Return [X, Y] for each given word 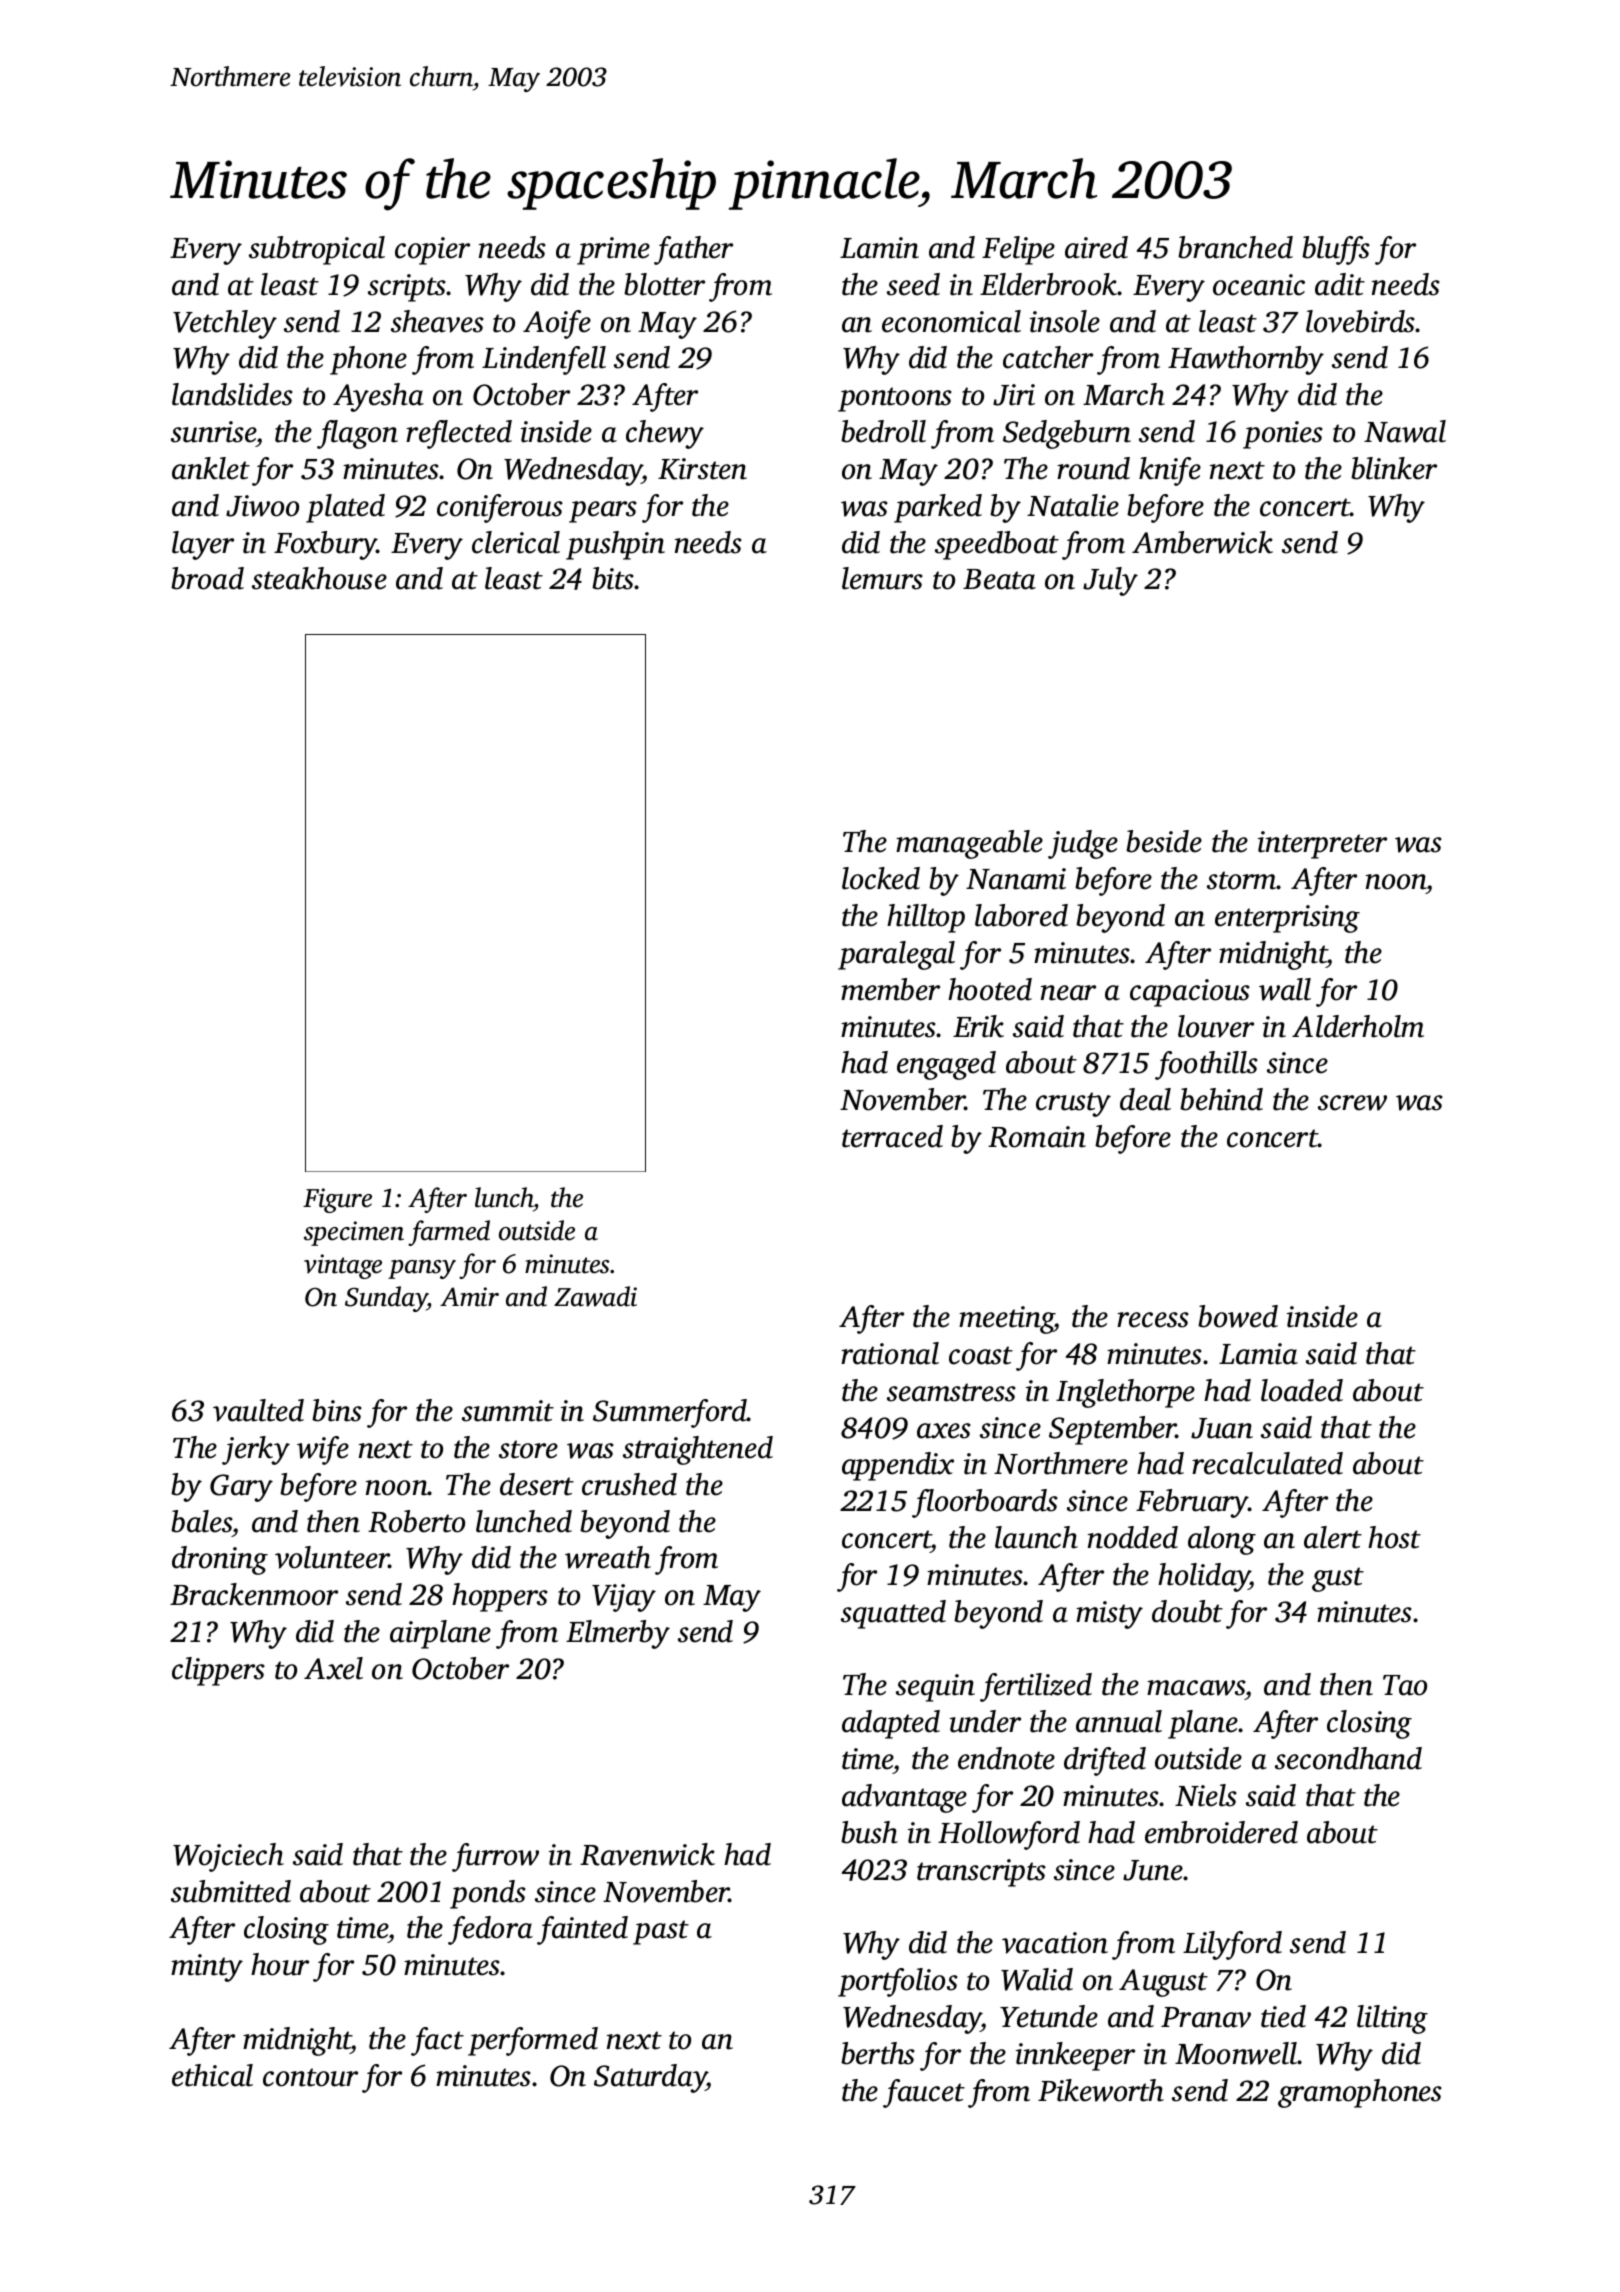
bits [613, 578]
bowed [1238, 1316]
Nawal [1405, 431]
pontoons [895, 399]
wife [323, 1450]
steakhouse [319, 578]
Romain [1037, 1137]
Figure [337, 1200]
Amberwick [1202, 542]
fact [437, 2041]
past [661, 1932]
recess [1153, 1320]
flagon [357, 434]
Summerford [670, 1413]
